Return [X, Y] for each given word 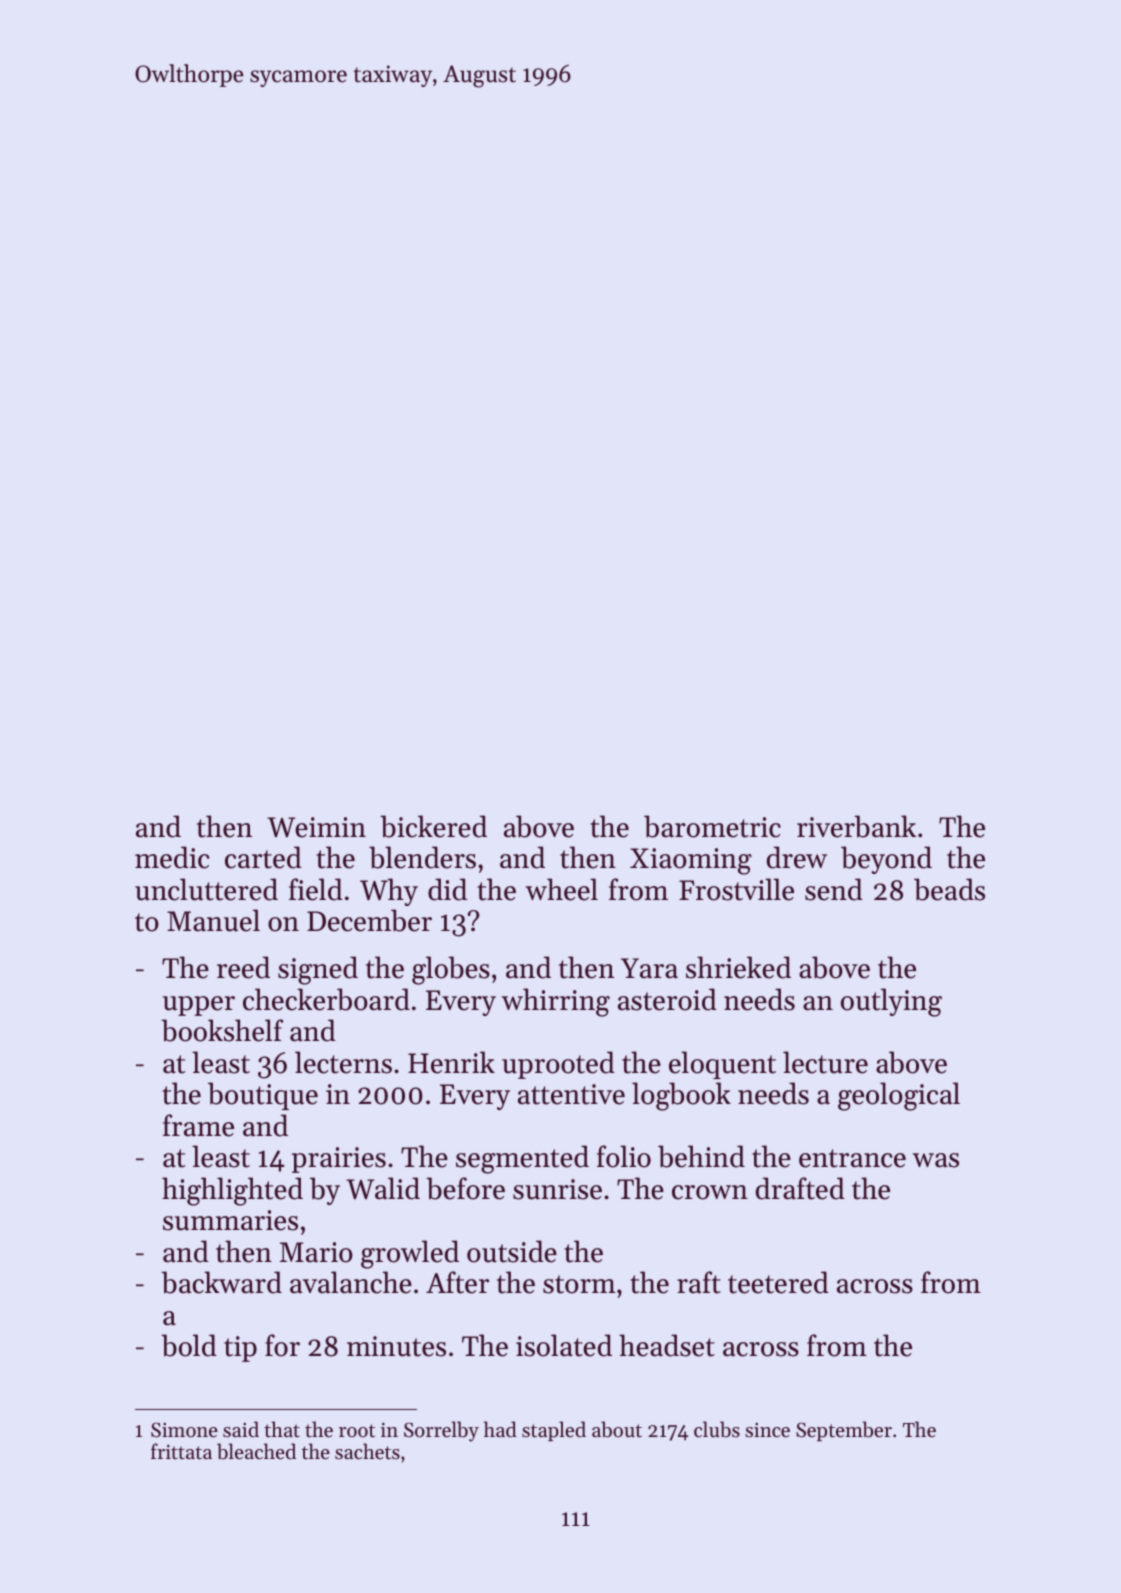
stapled [554, 1431]
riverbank [856, 826]
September [844, 1431]
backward [221, 1282]
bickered [433, 826]
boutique [263, 1096]
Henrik [451, 1062]
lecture [825, 1062]
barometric [712, 826]
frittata [181, 1451]
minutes [396, 1346]
